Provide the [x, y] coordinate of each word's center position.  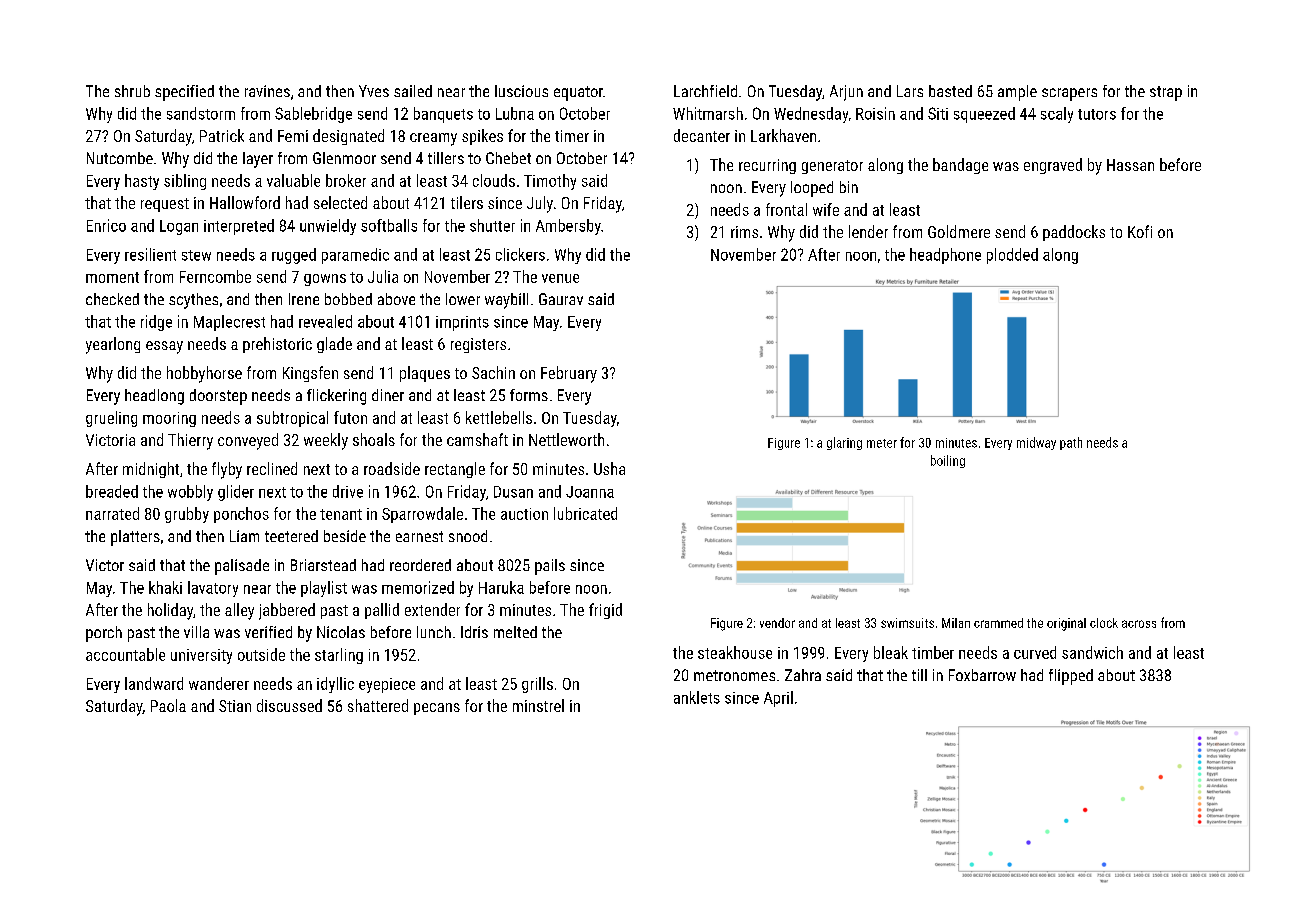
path [1071, 443]
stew [196, 255]
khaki [165, 587]
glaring [844, 443]
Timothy [550, 182]
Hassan [1130, 165]
